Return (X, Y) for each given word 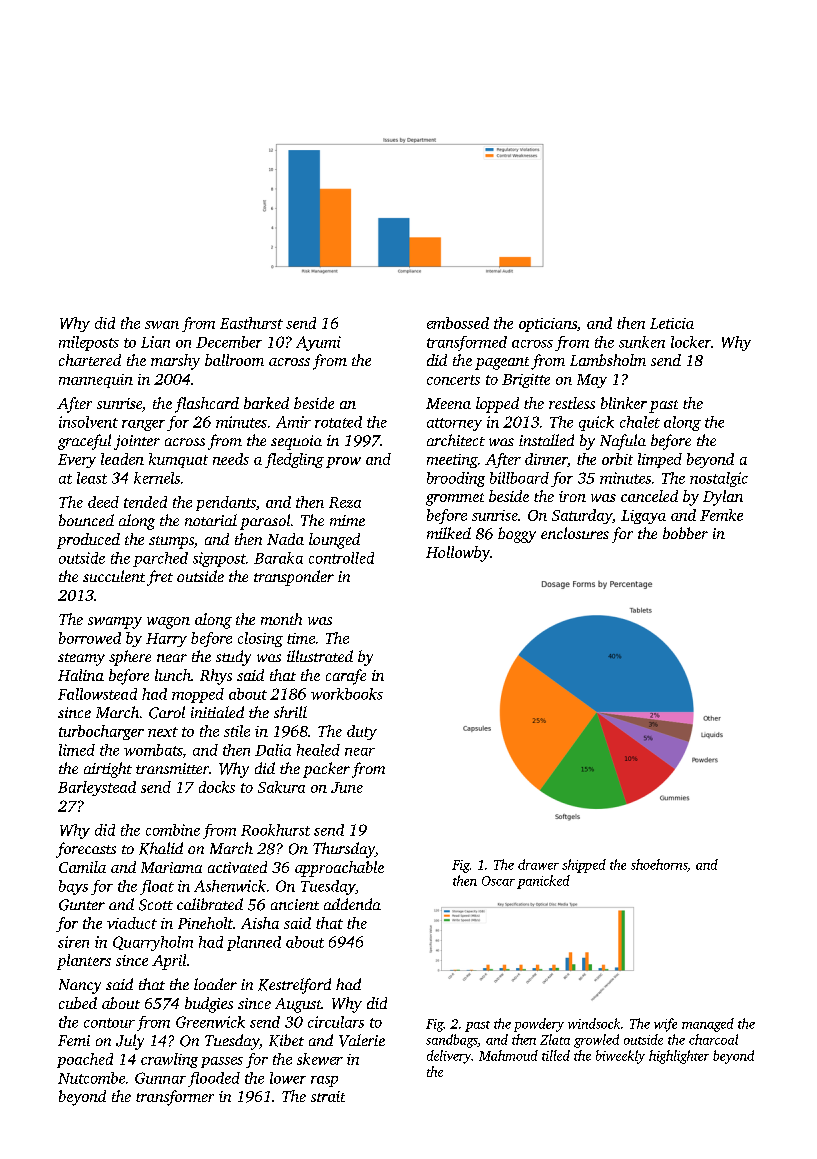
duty (362, 732)
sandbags (452, 1041)
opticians (548, 325)
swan (162, 325)
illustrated (320, 656)
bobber (685, 533)
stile (237, 731)
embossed (458, 323)
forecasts (86, 850)
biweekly (620, 1057)
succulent (114, 576)
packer (326, 770)
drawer (538, 864)
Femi (74, 1040)
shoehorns (659, 864)
